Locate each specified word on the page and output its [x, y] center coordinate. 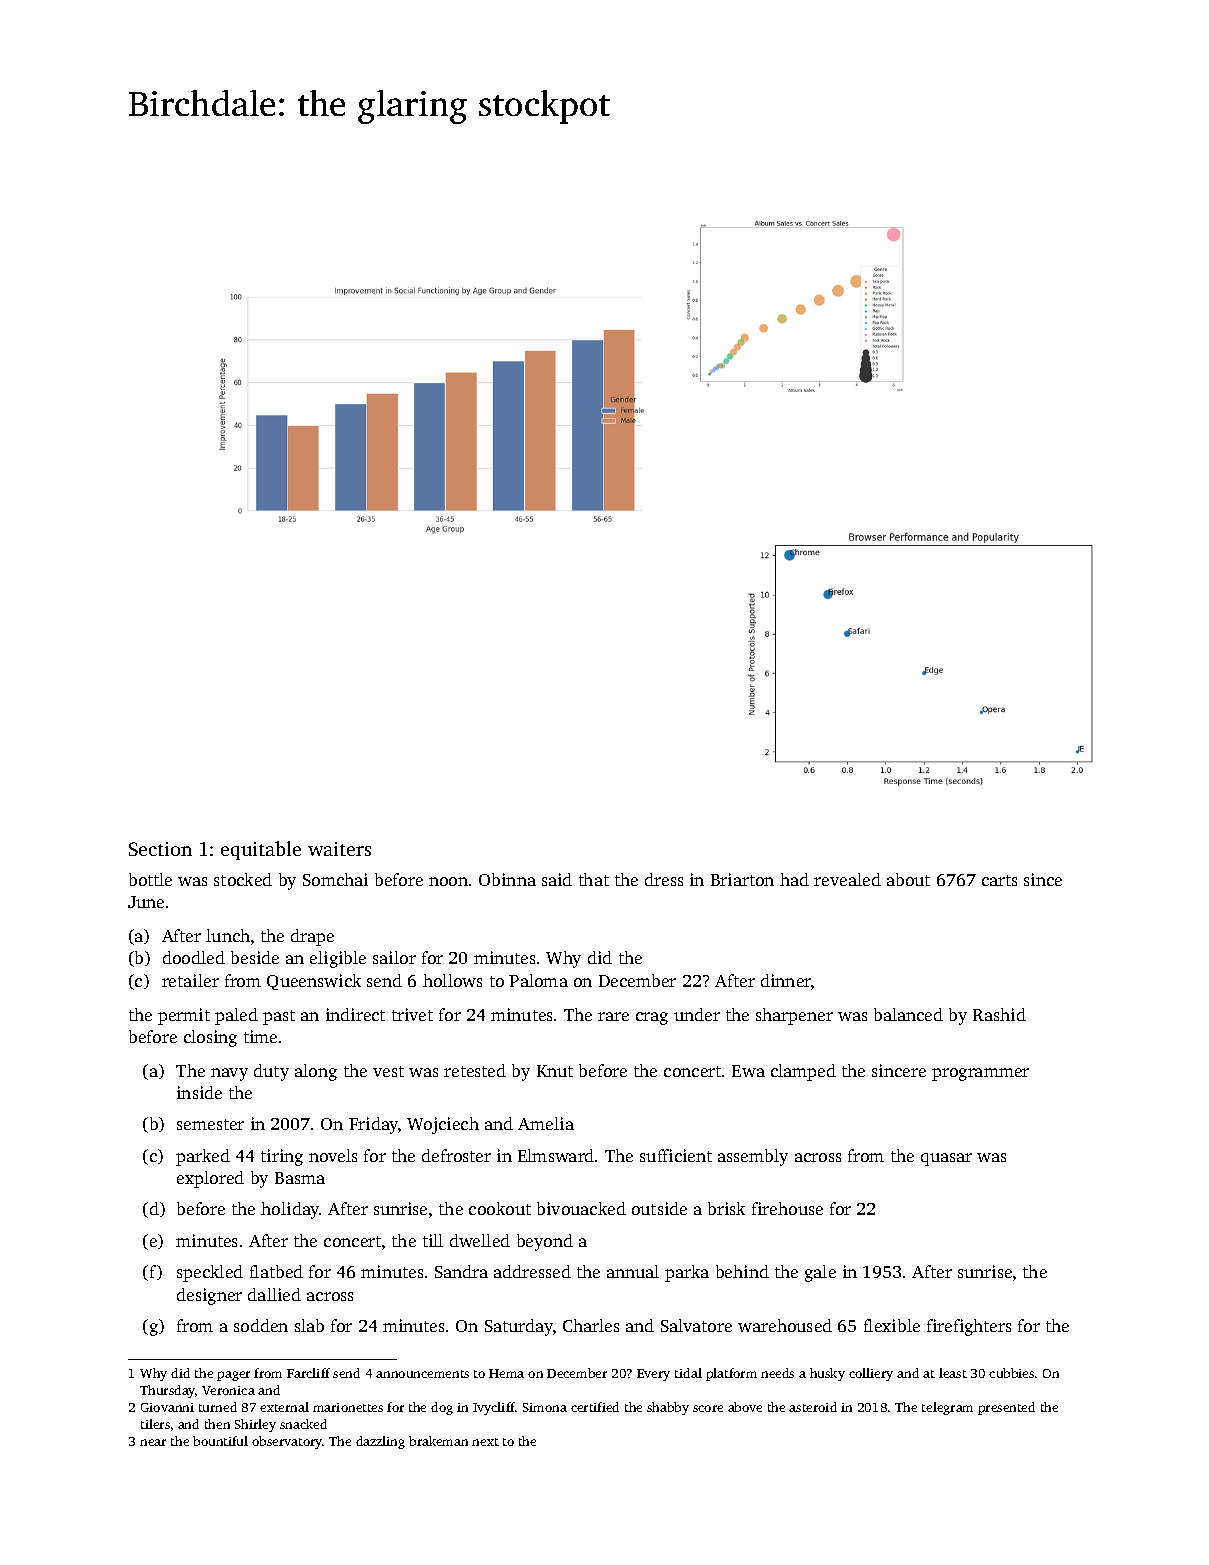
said [557, 879]
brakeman [438, 1441]
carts [999, 880]
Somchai [335, 879]
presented [1006, 1408]
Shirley [255, 1425]
